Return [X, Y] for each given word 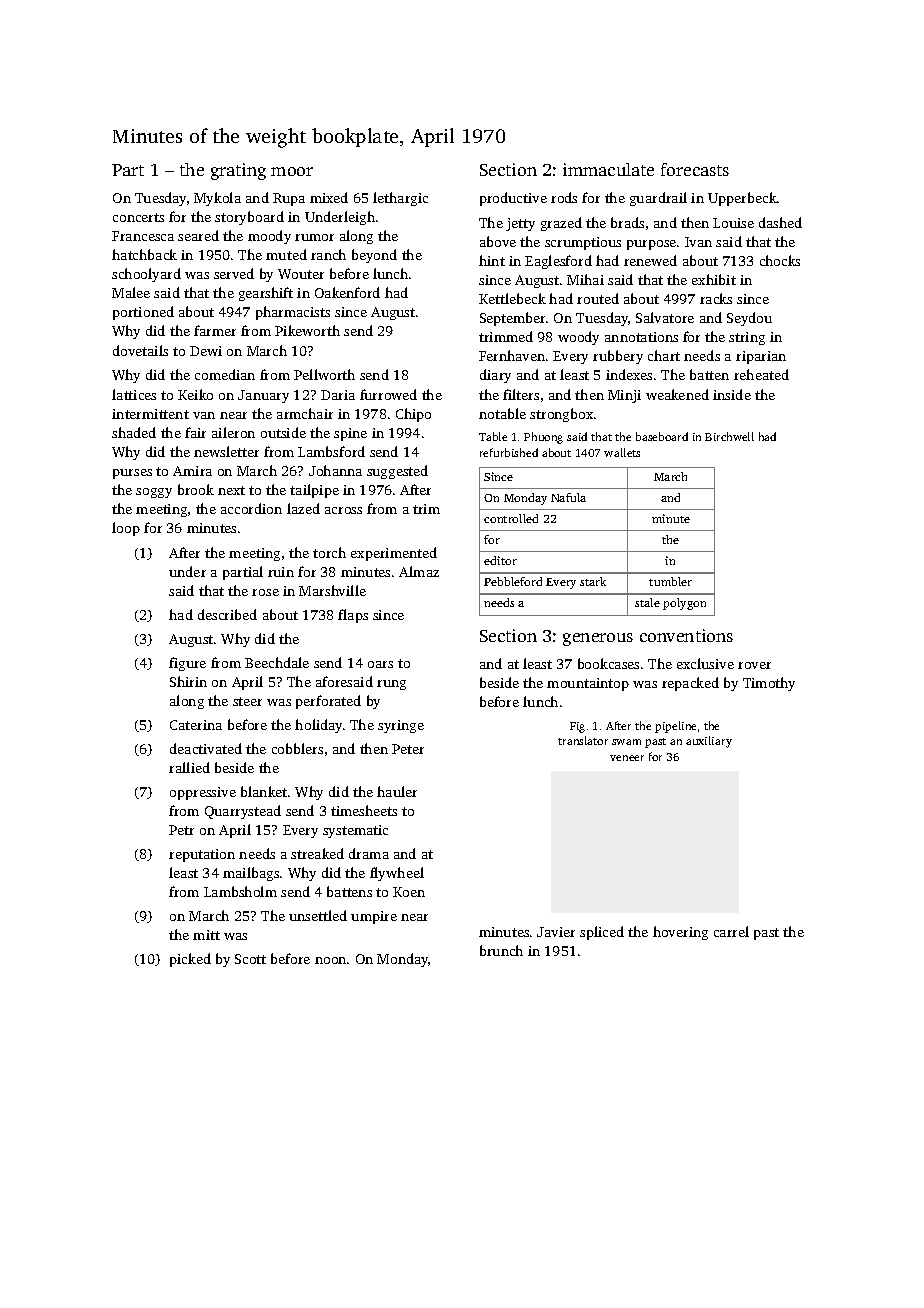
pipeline [675, 727]
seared [198, 235]
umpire [374, 917]
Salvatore [665, 317]
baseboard [662, 436]
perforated [328, 702]
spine [350, 434]
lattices [134, 394]
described [227, 614]
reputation [202, 855]
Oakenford [347, 292]
